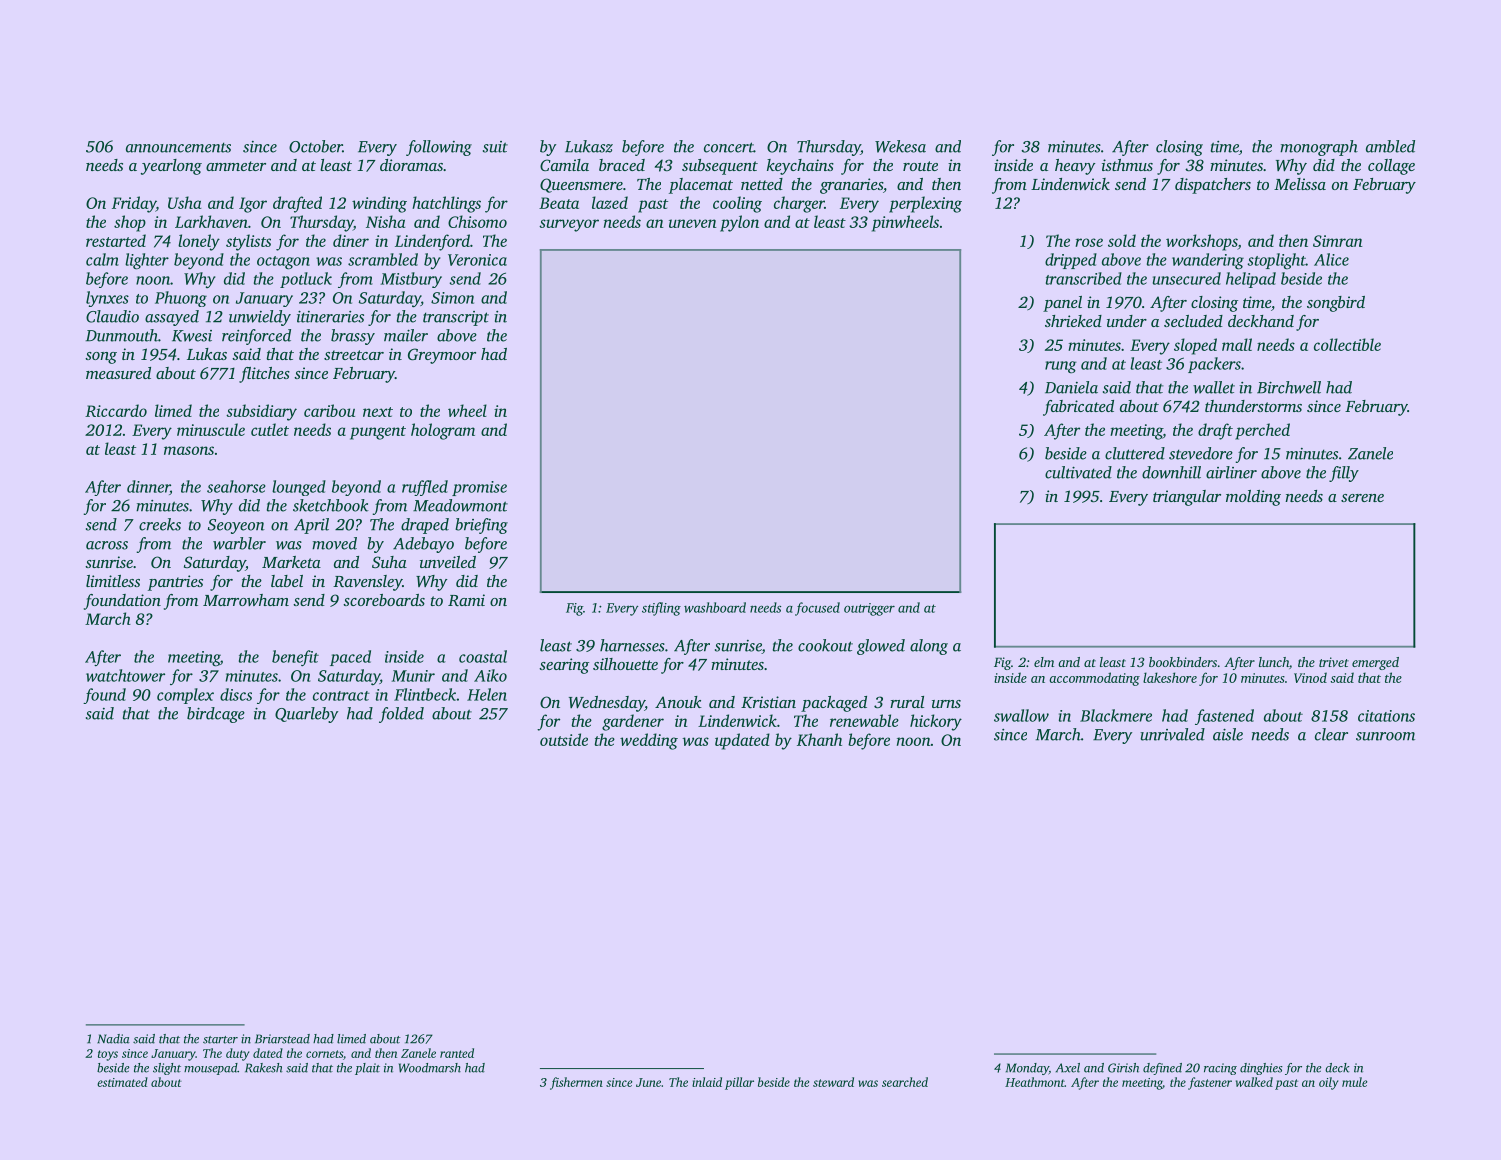  What do you see at coordinates (1289, 387) in the page?
I see `Birchwell` at bounding box center [1289, 387].
